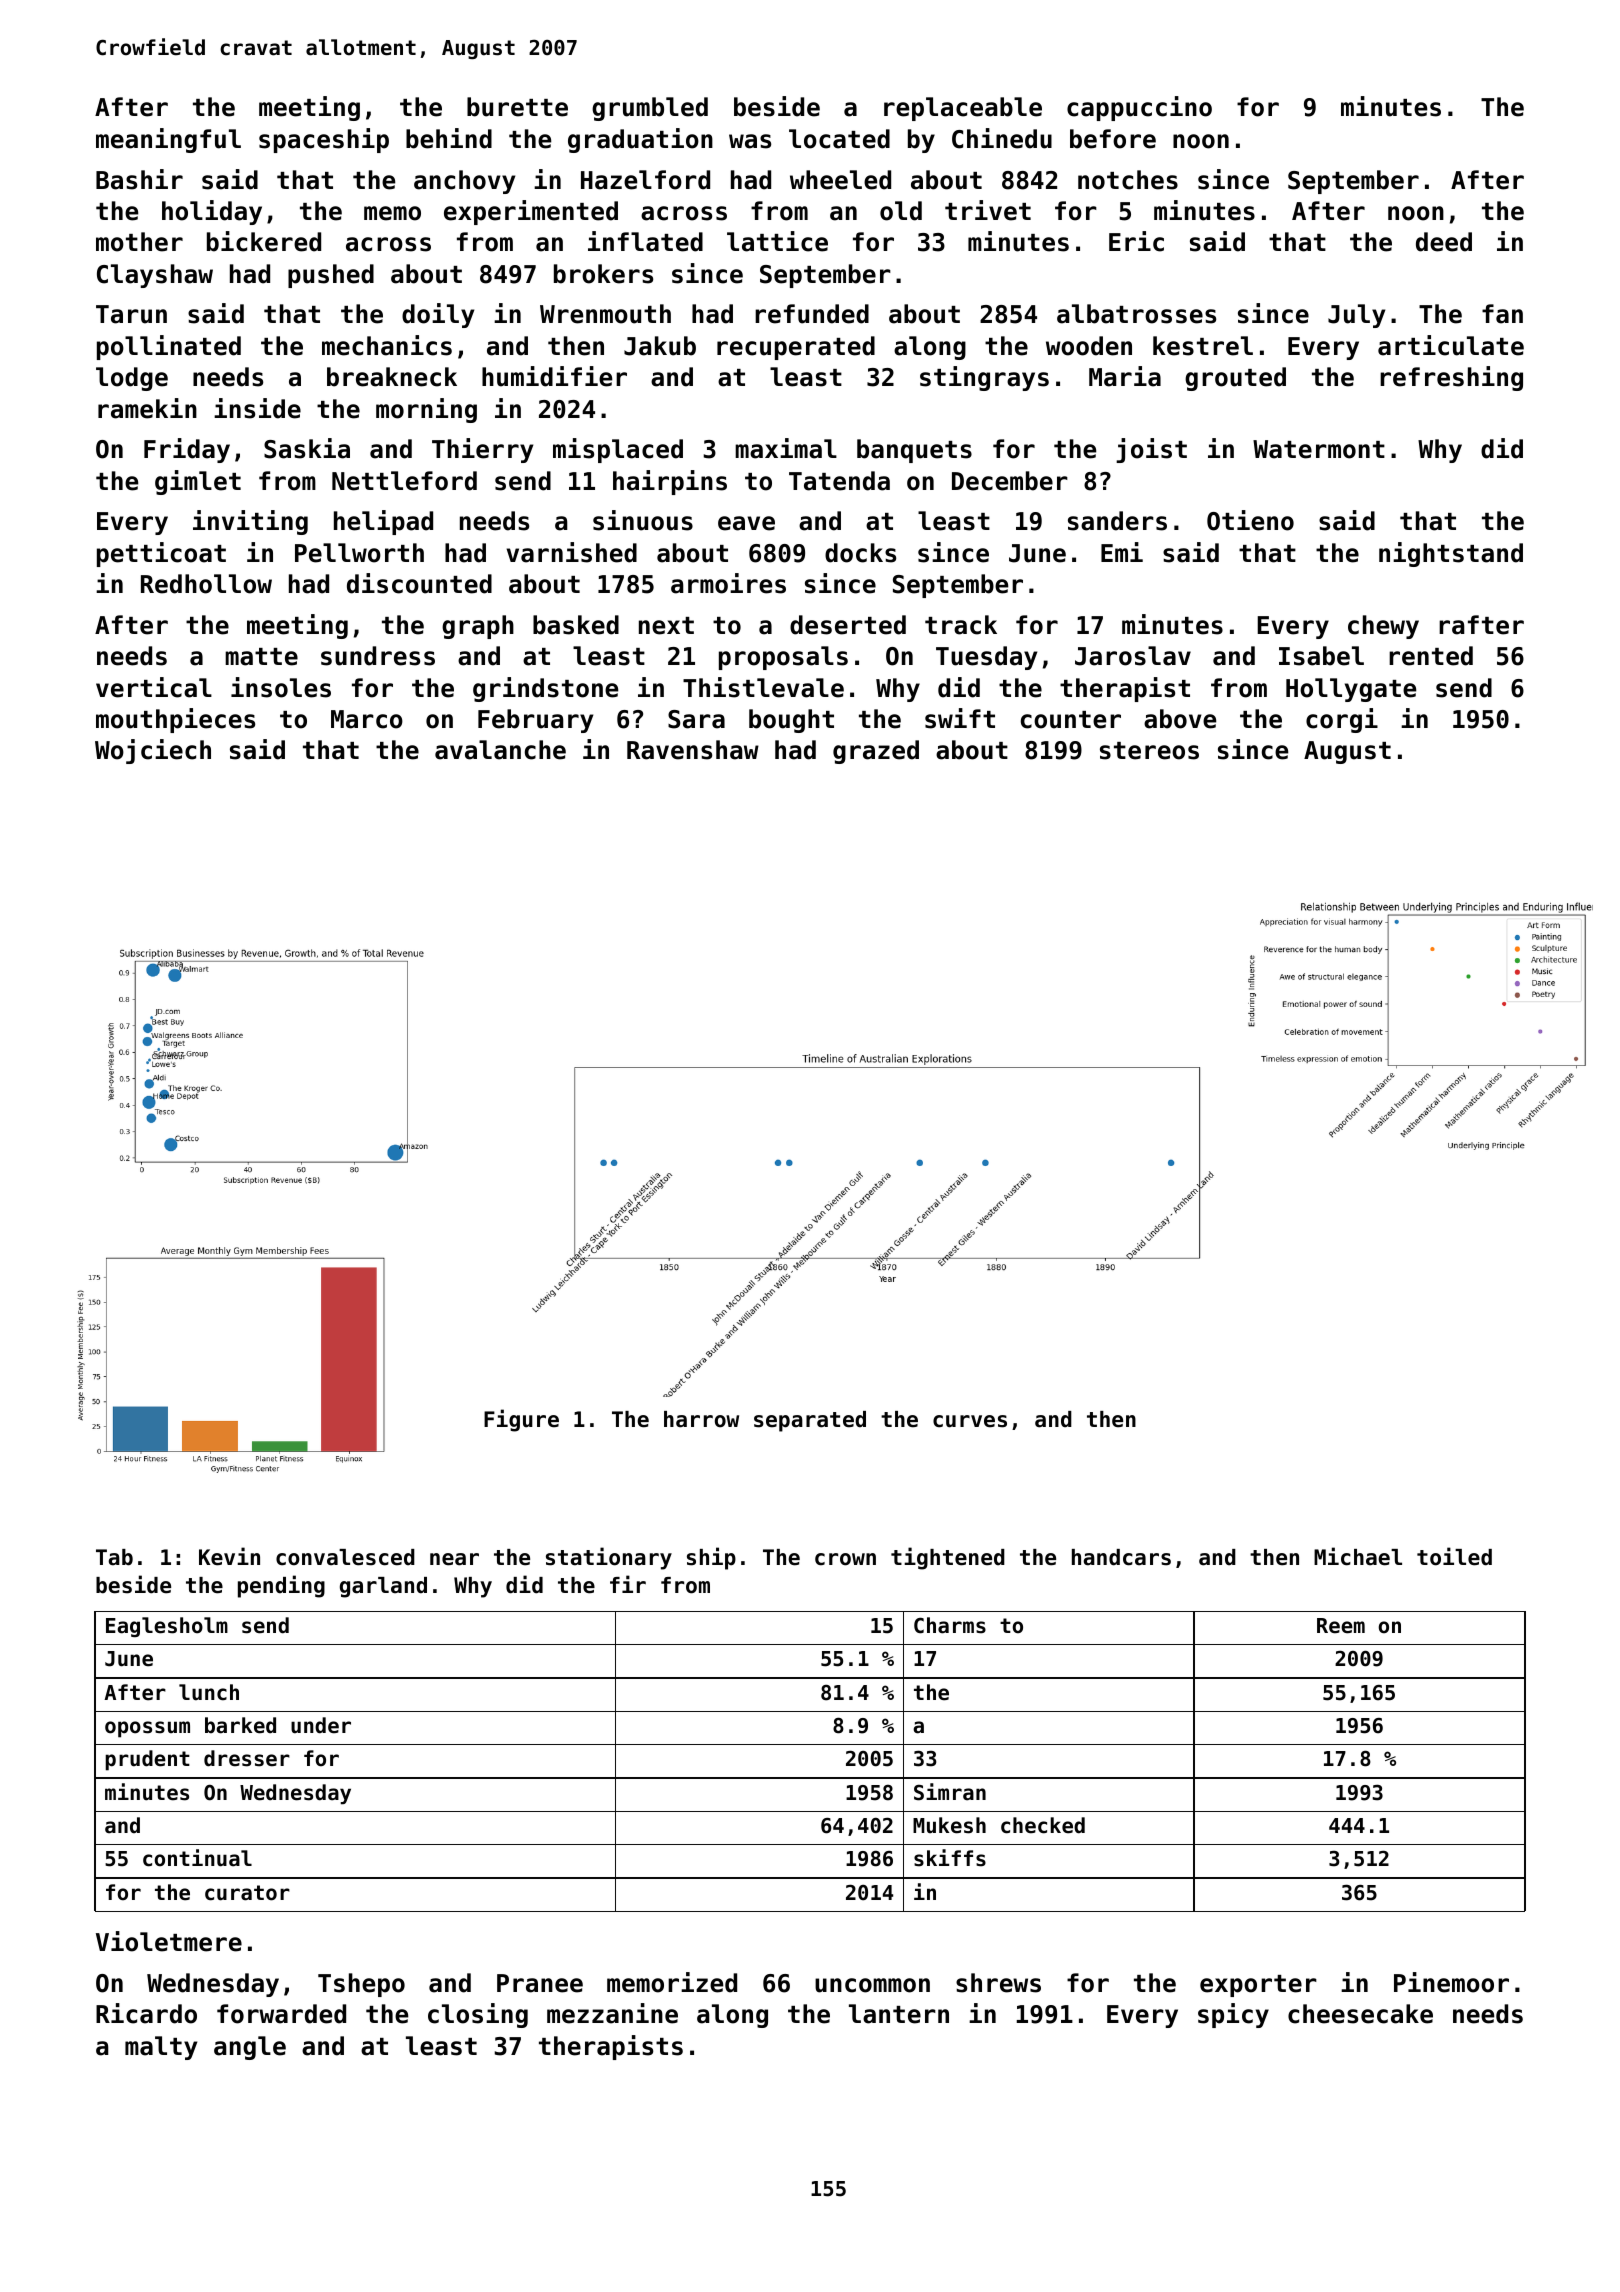 This image has height=2292, width=1620. What do you see at coordinates (961, 625) in the image?
I see `track` at bounding box center [961, 625].
